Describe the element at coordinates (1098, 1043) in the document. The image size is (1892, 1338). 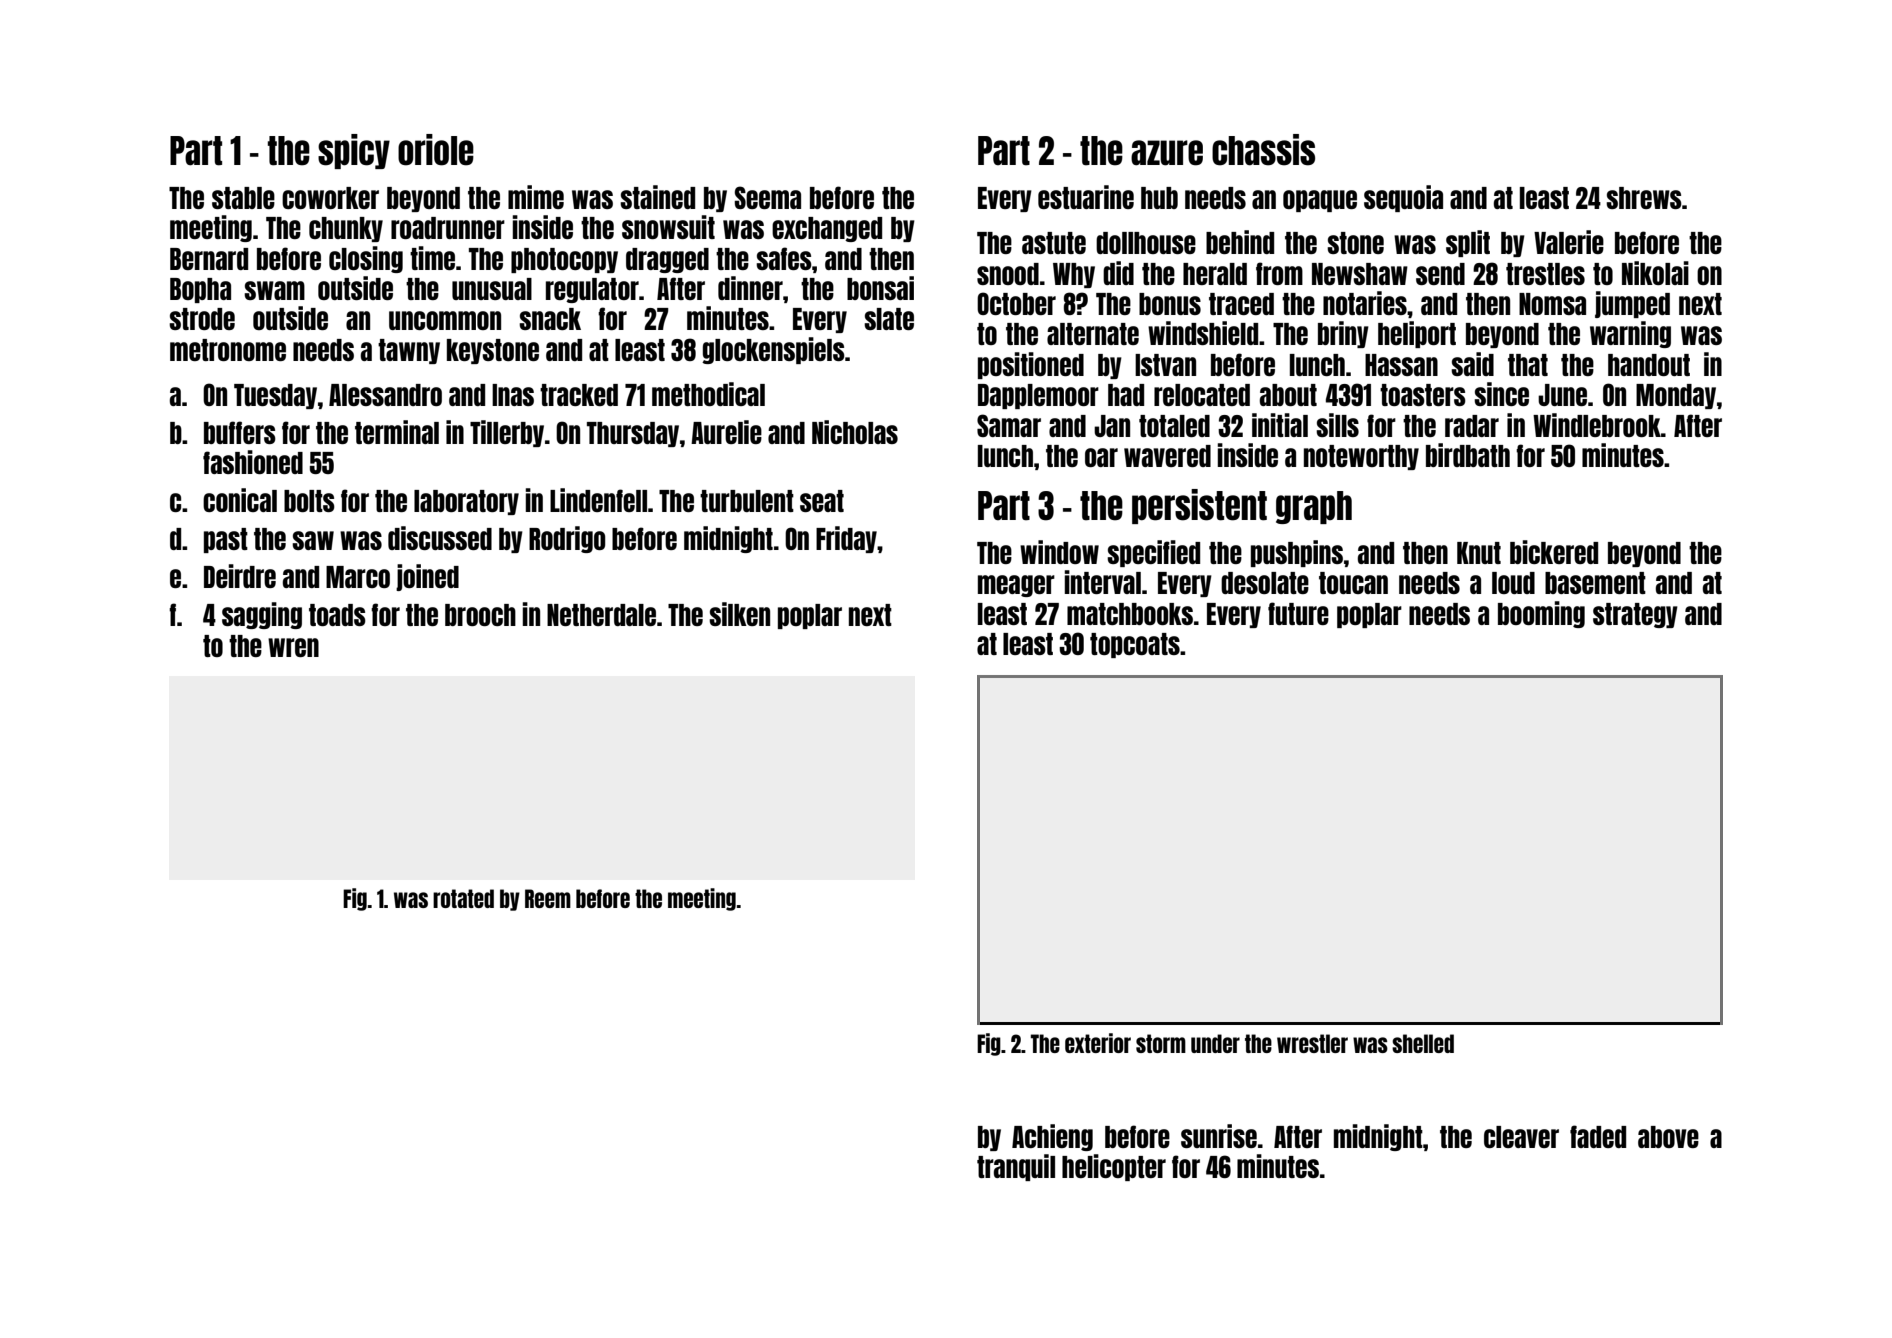
I see `exterior` at that location.
